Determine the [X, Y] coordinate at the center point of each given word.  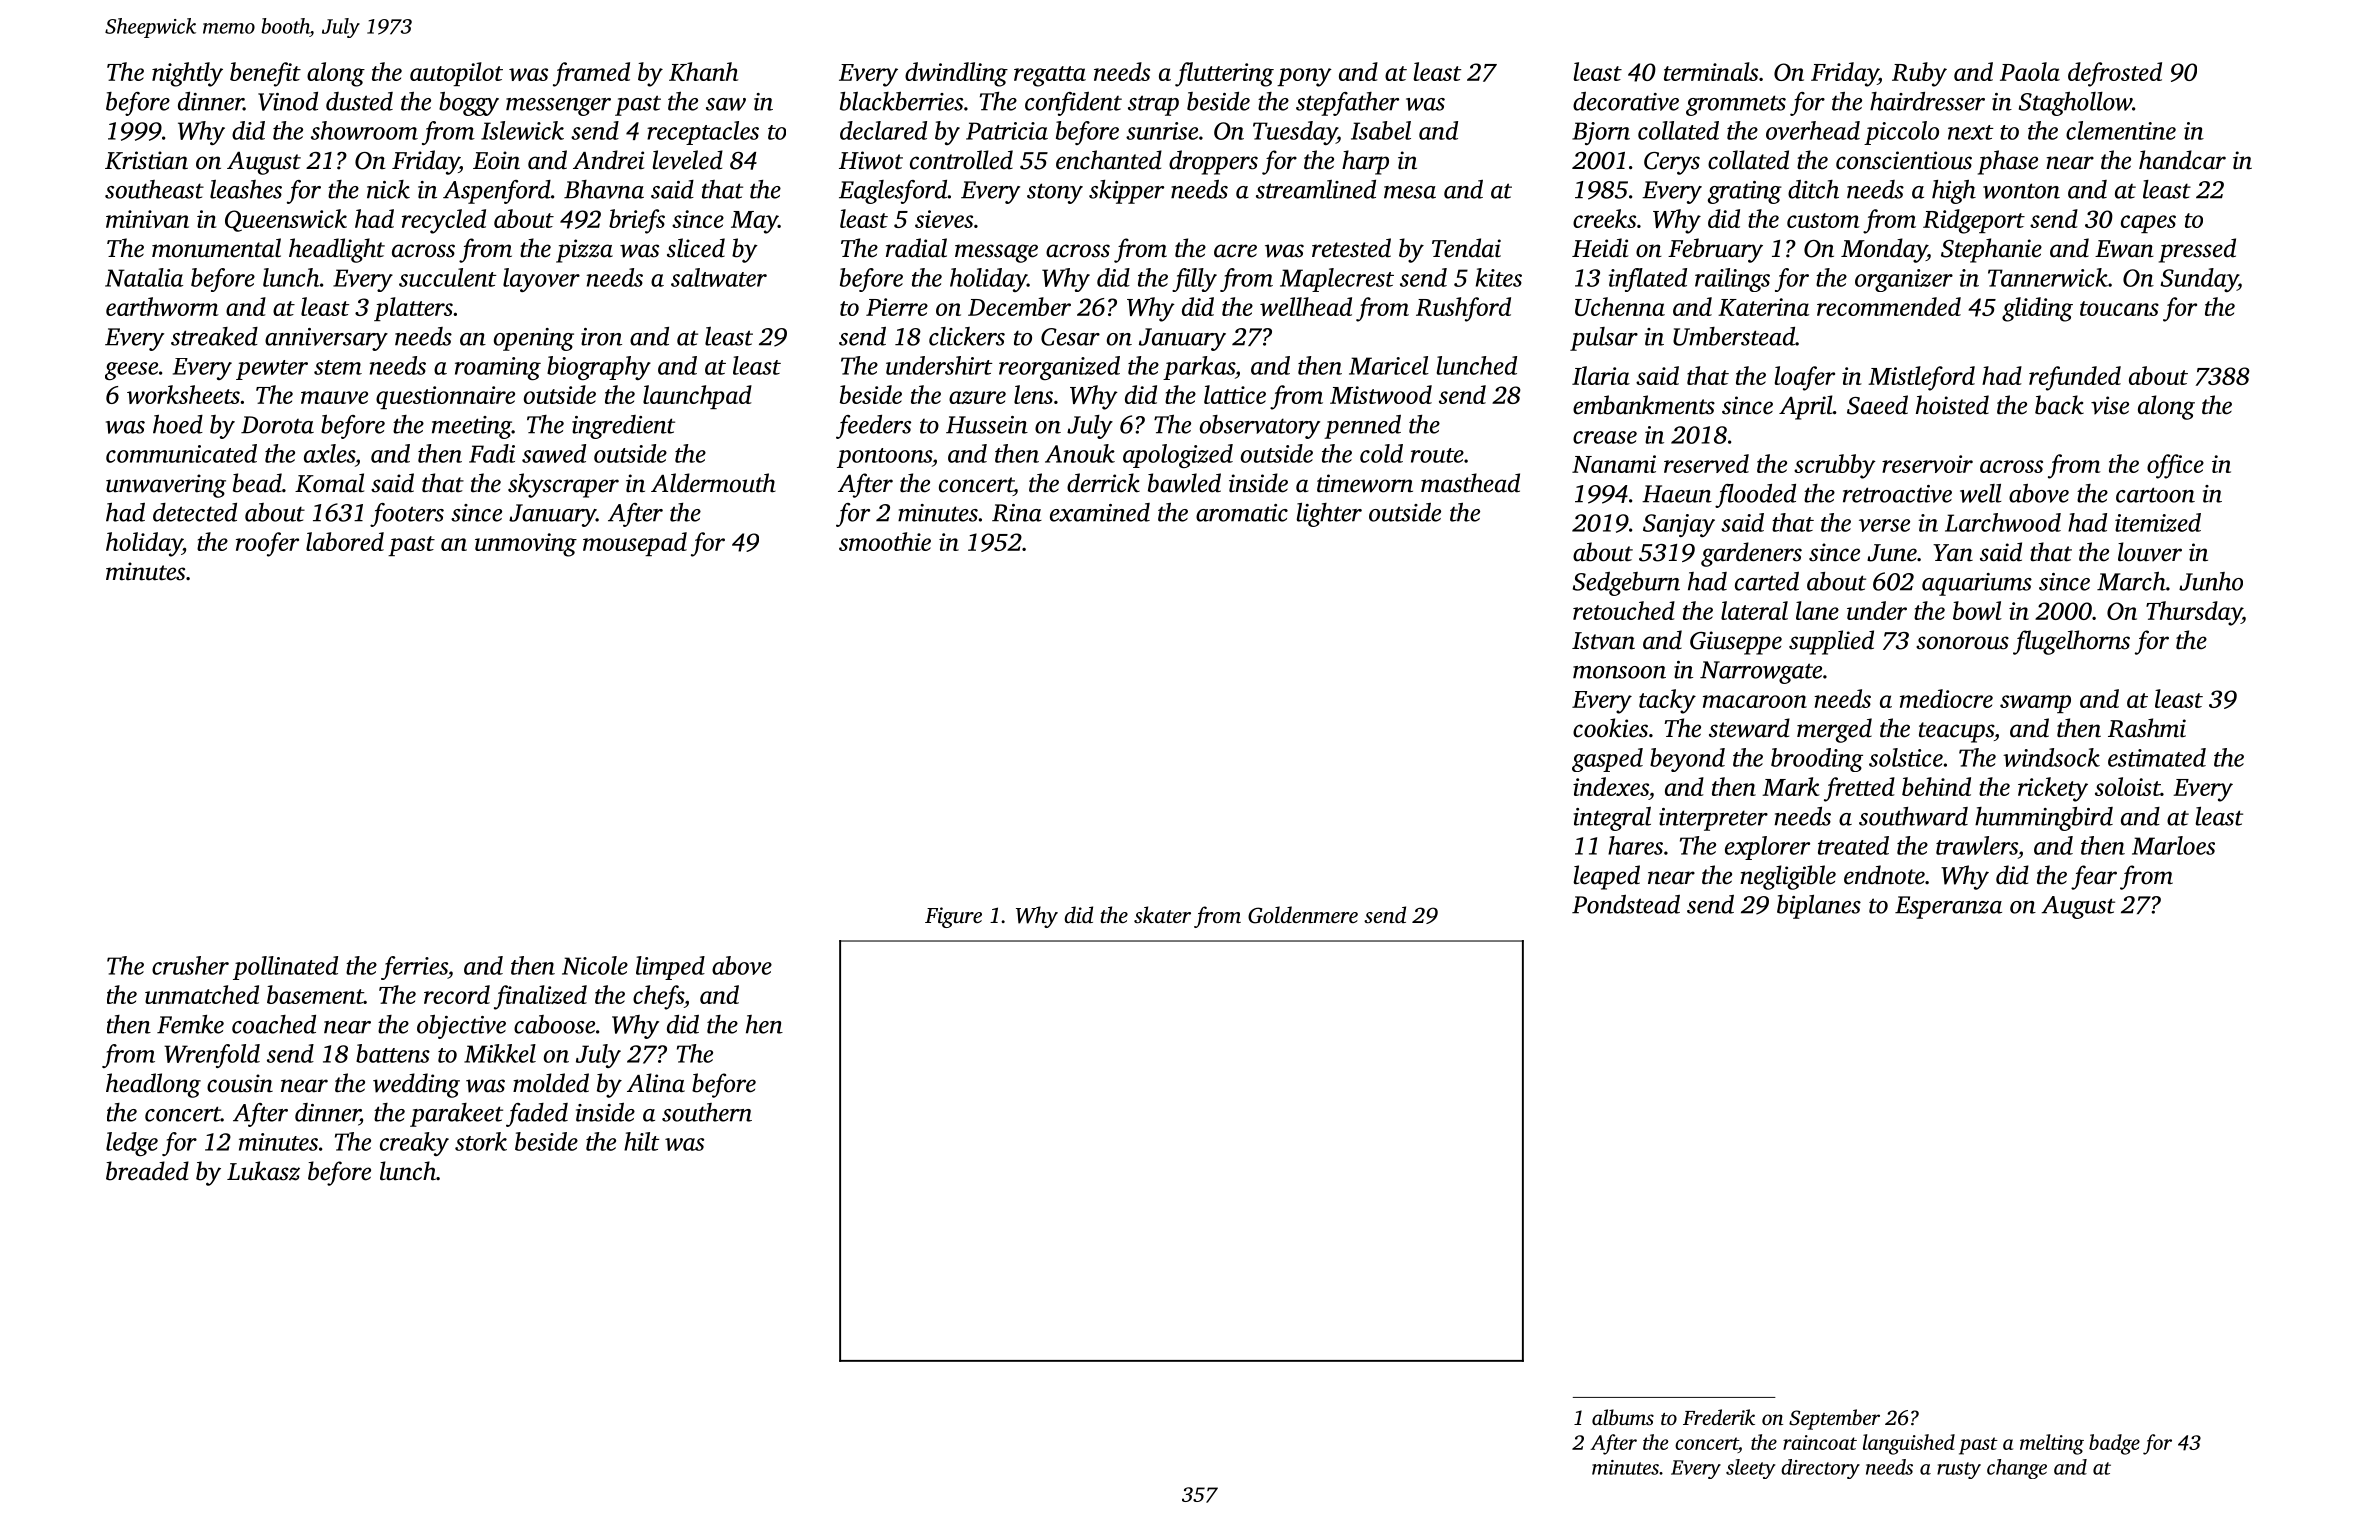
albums [1623, 1417]
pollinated [285, 968]
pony [1304, 77]
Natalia [144, 277]
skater [1162, 914]
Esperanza [1948, 907]
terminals [1711, 71]
